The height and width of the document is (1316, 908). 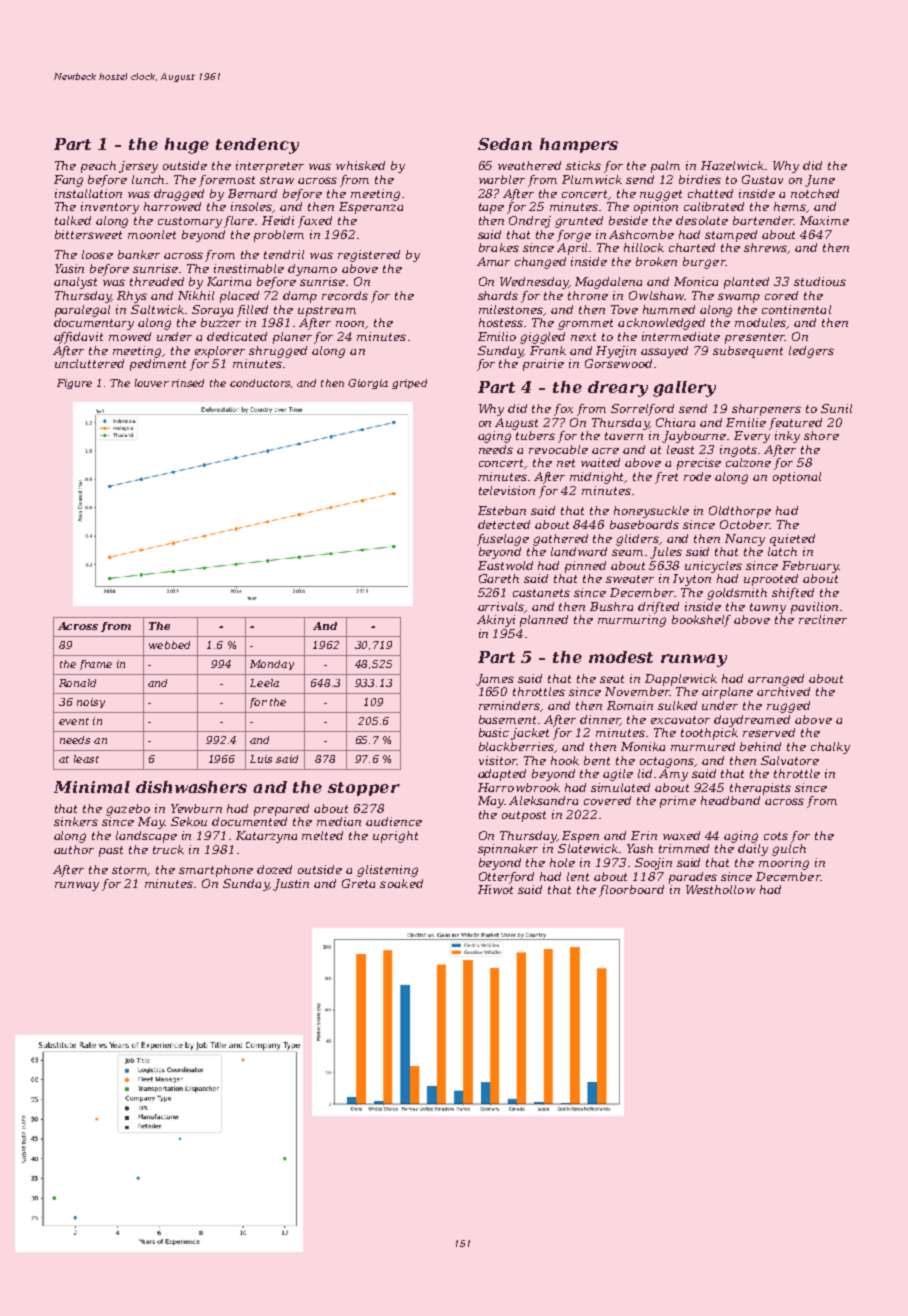 What do you see at coordinates (511, 310) in the document?
I see `milestones` at bounding box center [511, 310].
